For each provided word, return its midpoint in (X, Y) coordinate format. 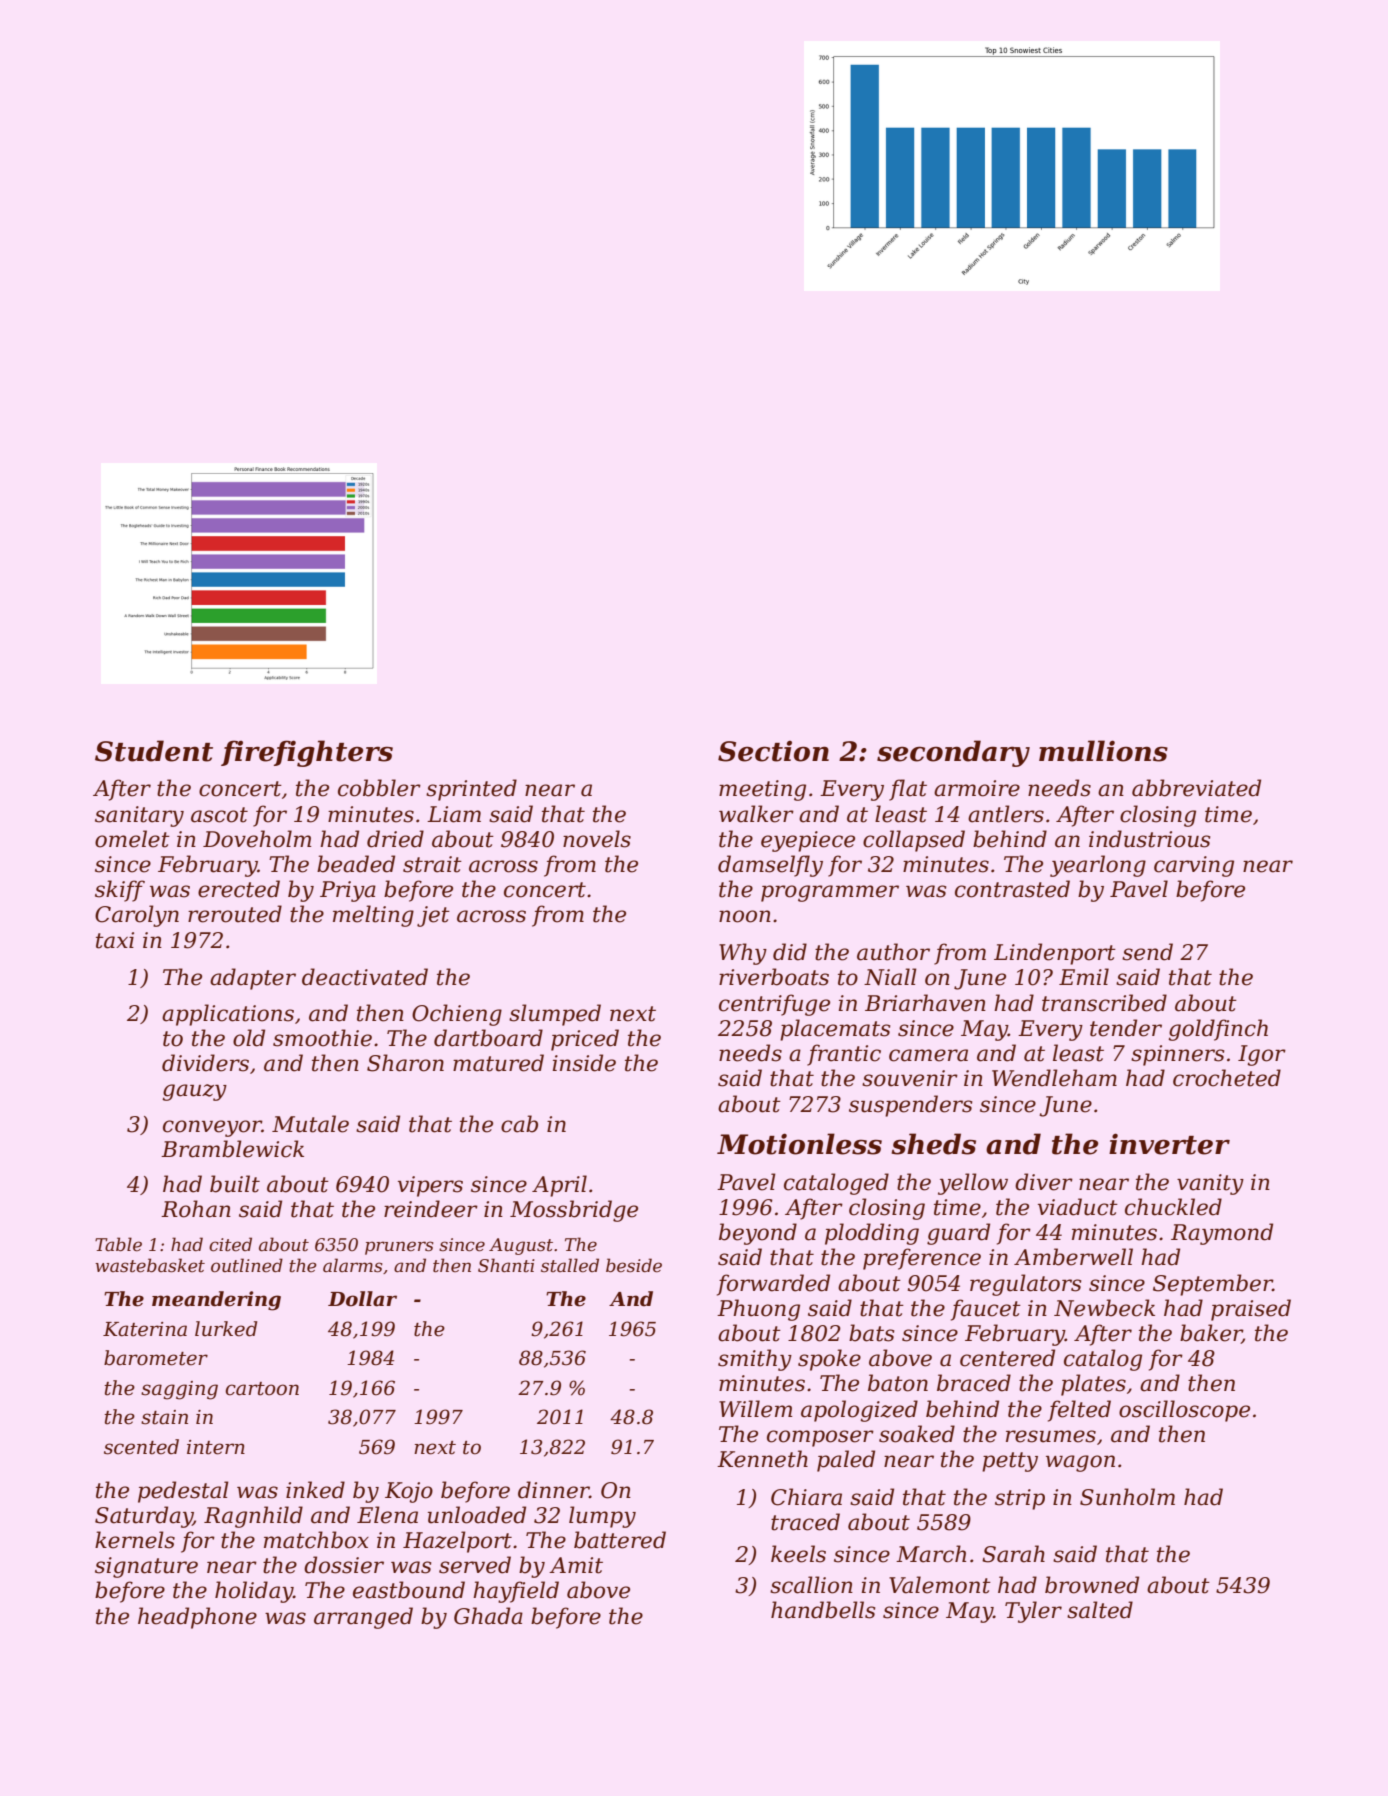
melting (373, 916)
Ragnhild (253, 1517)
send (1147, 952)
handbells (823, 1610)
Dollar (362, 1299)
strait (432, 864)
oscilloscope (1184, 1411)
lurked (226, 1329)
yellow (973, 1184)
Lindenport (1055, 954)
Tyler (1033, 1612)
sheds (934, 1144)
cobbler (379, 788)
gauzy (194, 1092)
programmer (830, 893)
